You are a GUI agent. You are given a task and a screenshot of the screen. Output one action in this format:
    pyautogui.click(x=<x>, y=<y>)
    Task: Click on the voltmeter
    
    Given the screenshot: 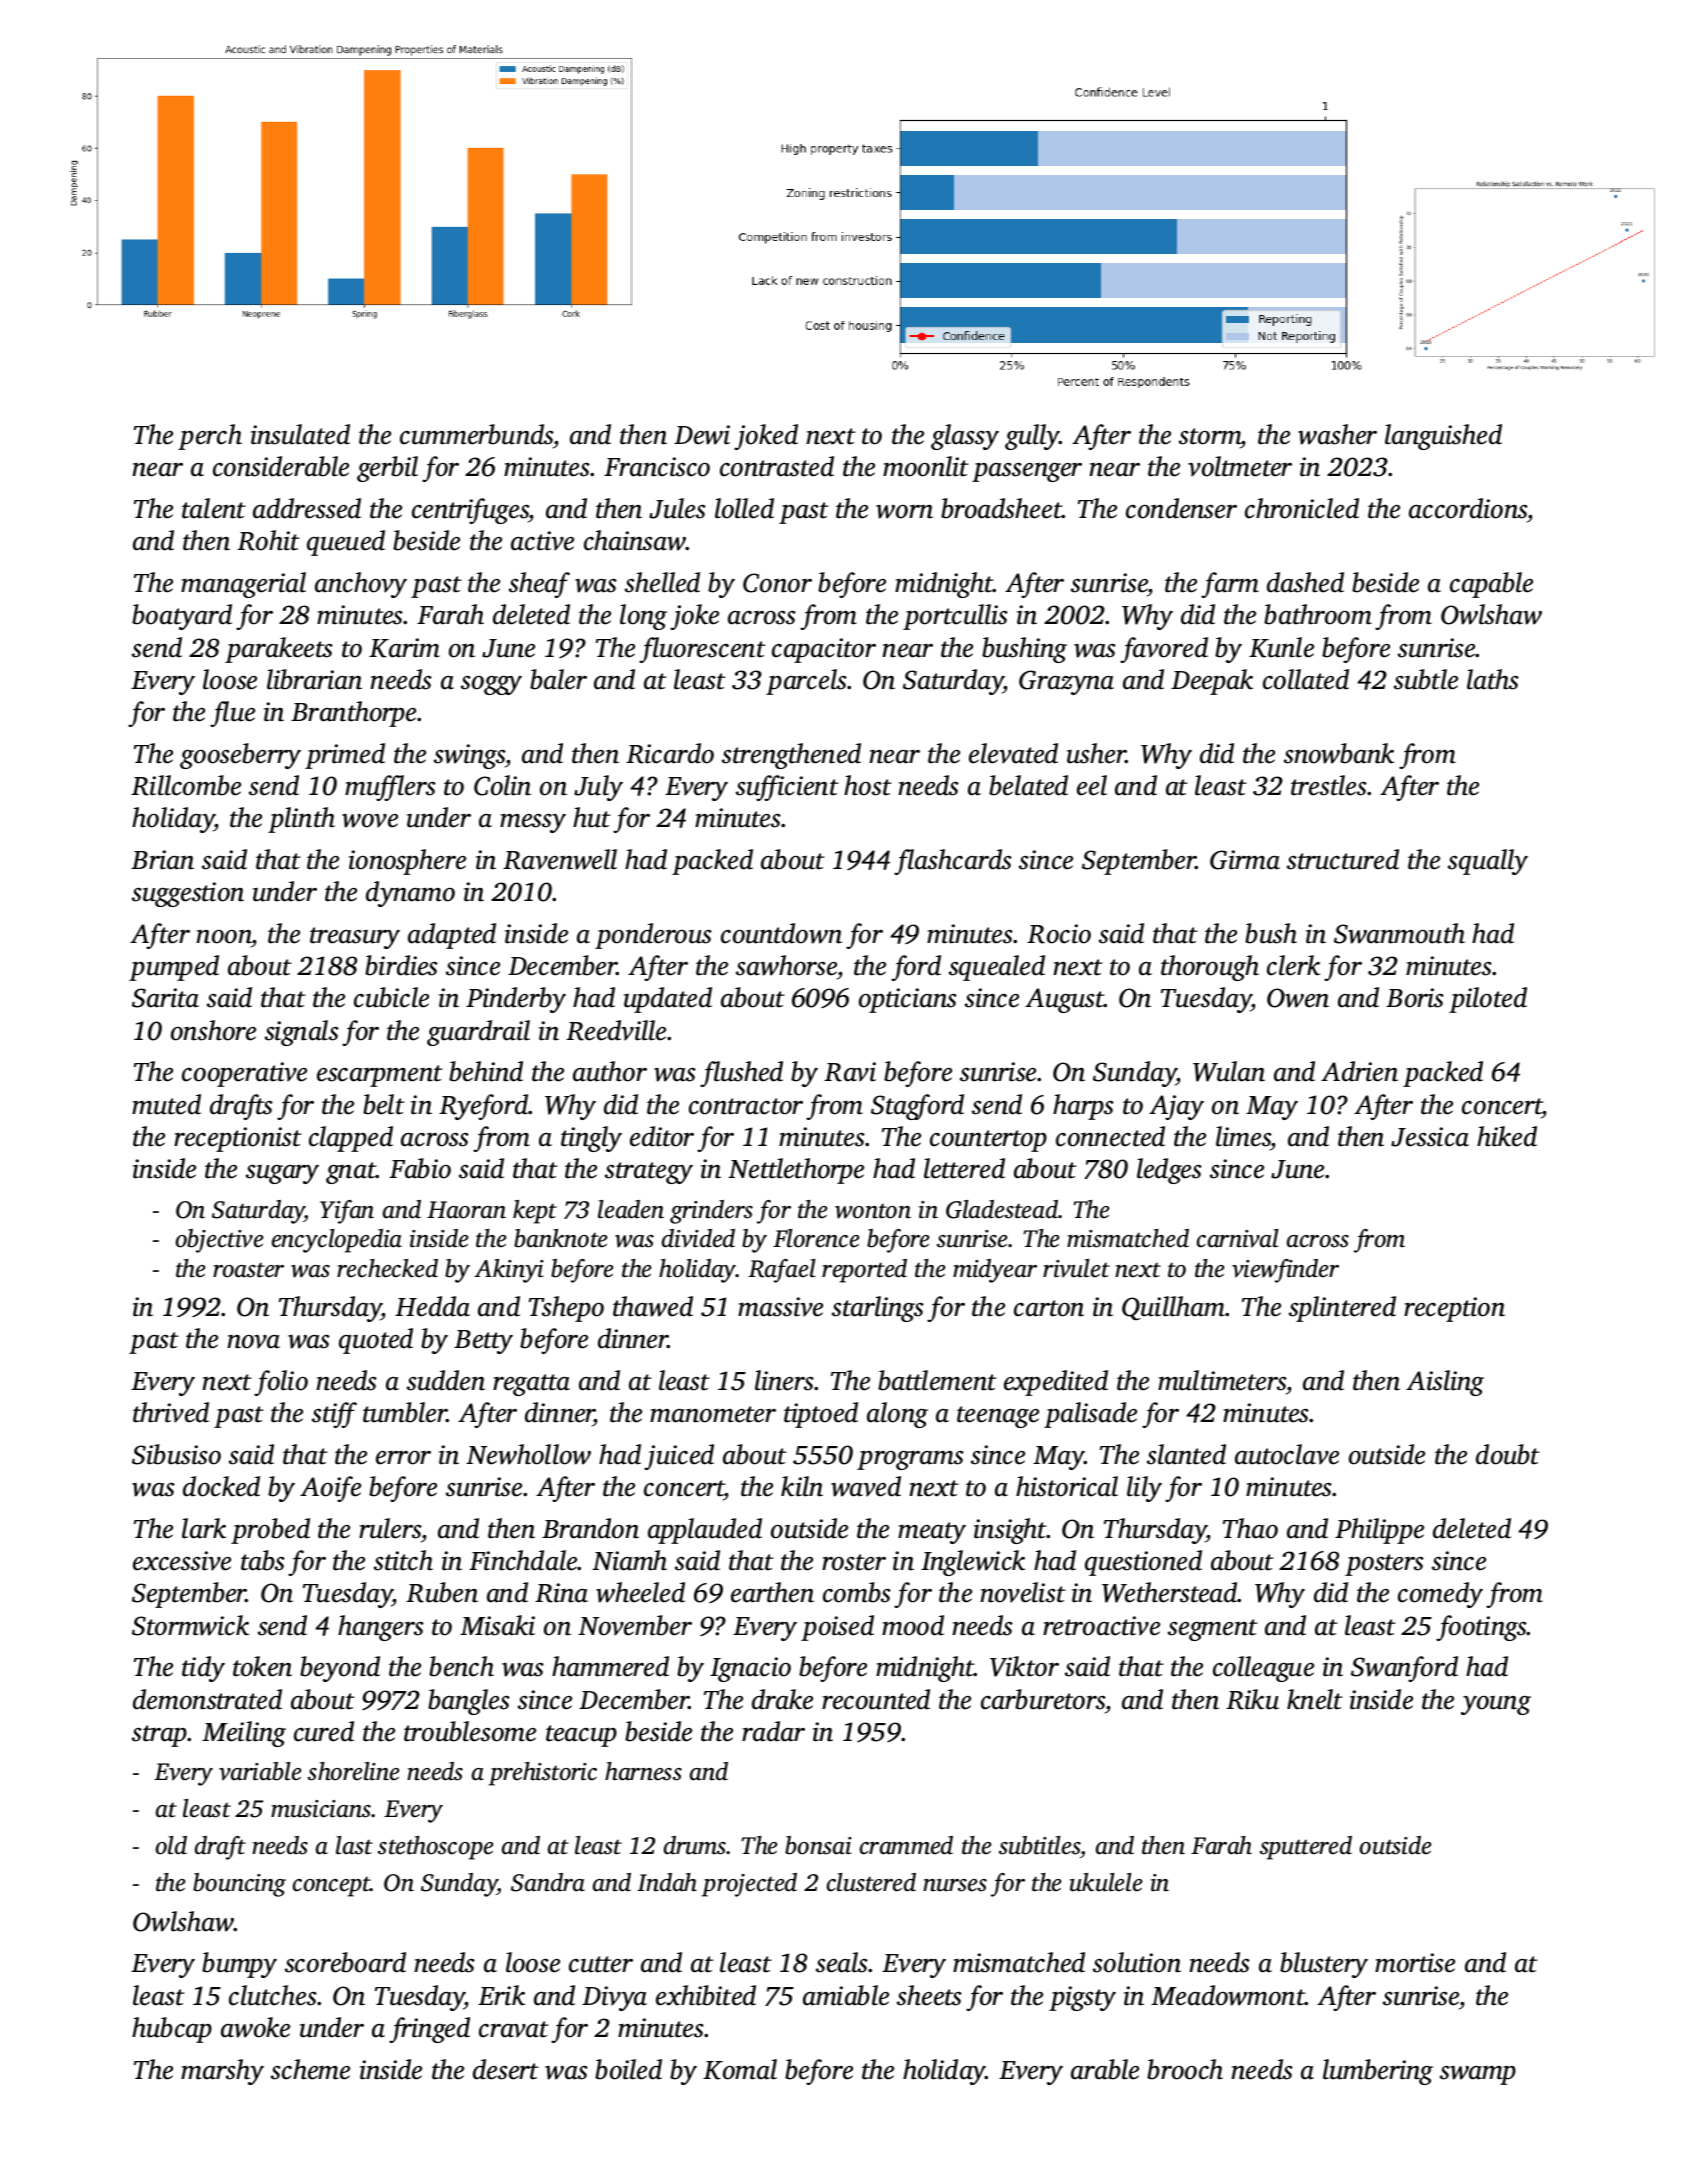 What is the action you would take?
    pyautogui.click(x=1240, y=466)
